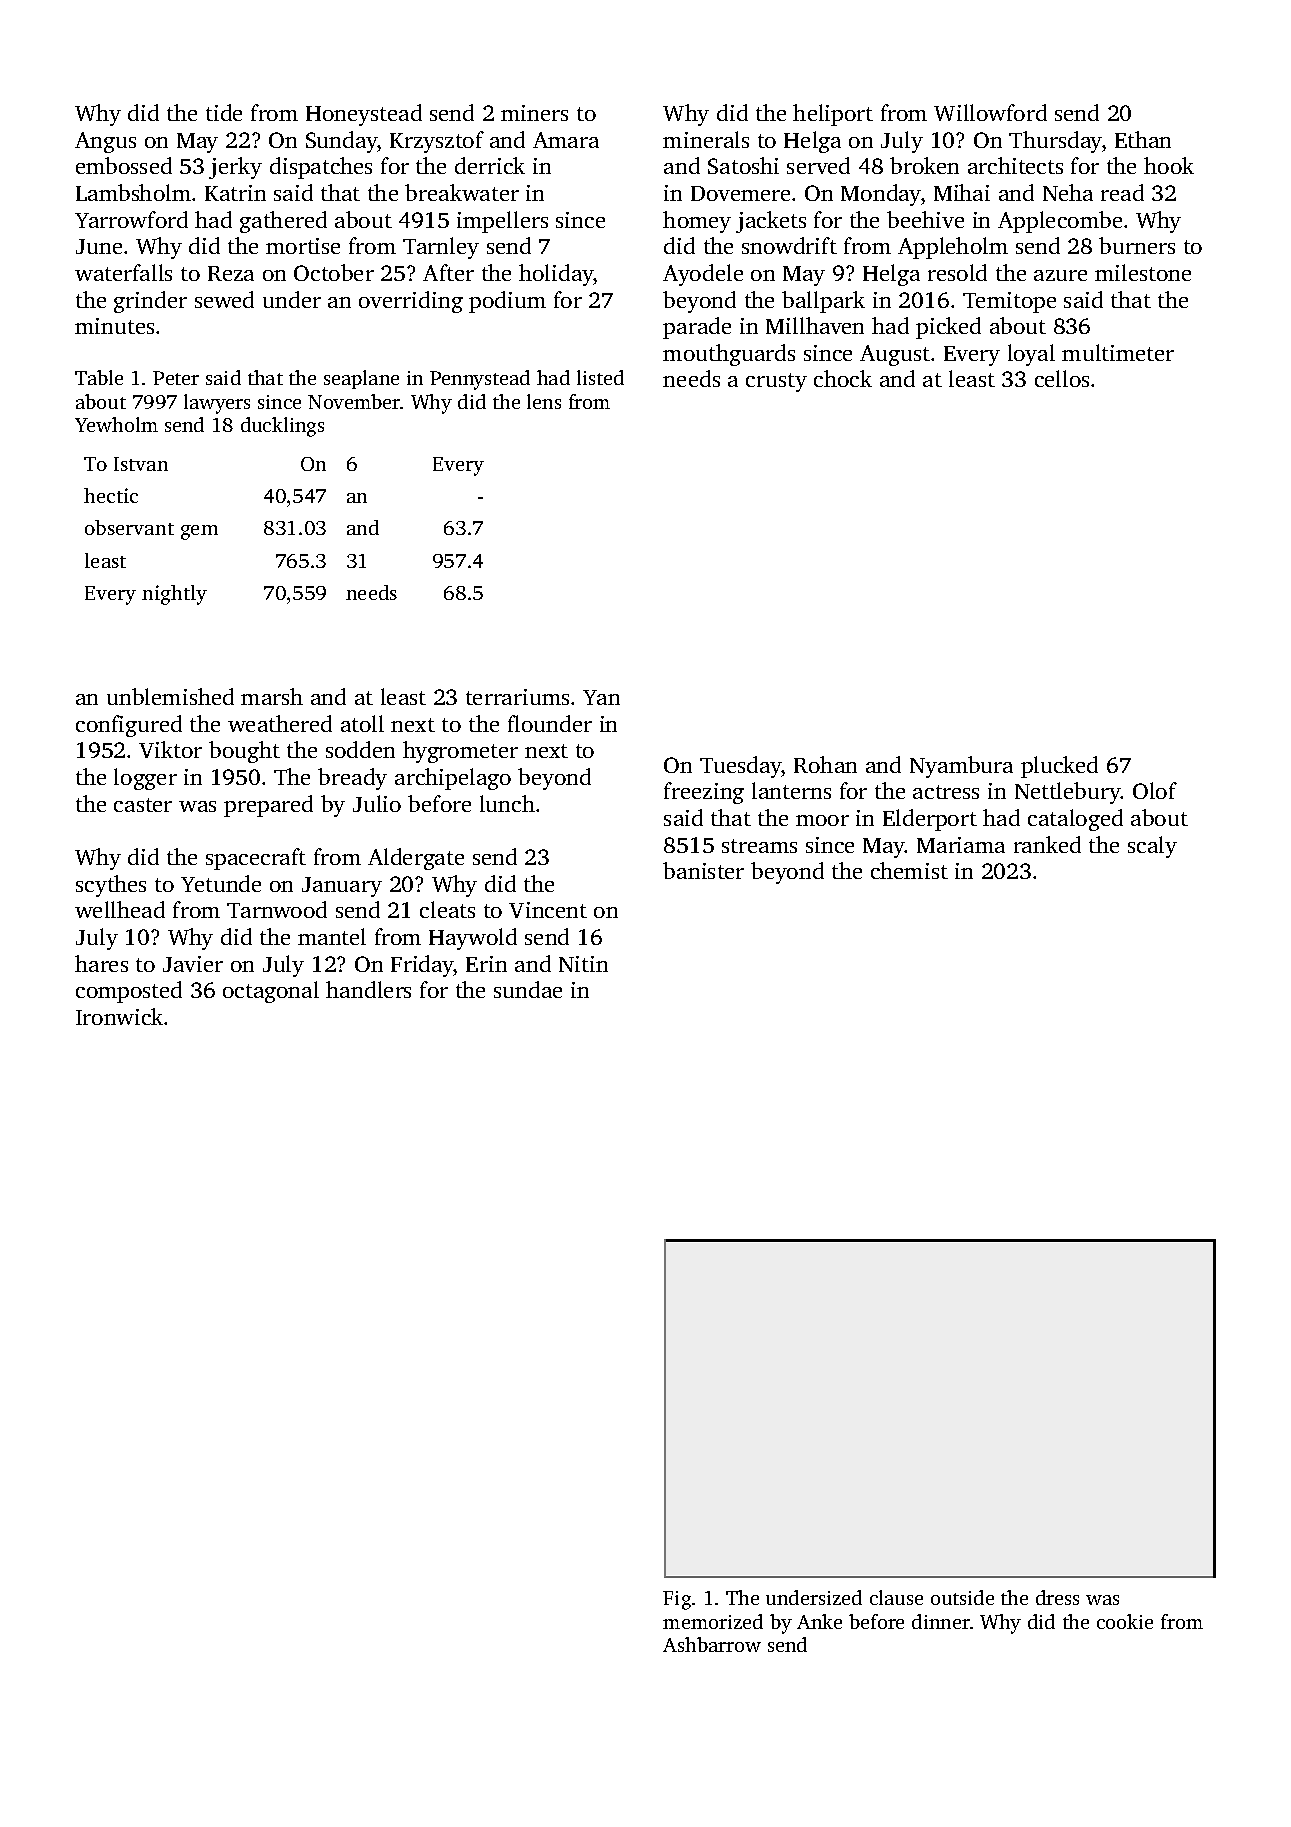 This image has width=1291, height=1827. Describe the element at coordinates (712, 1644) in the image. I see `Ashbarrow` at that location.
